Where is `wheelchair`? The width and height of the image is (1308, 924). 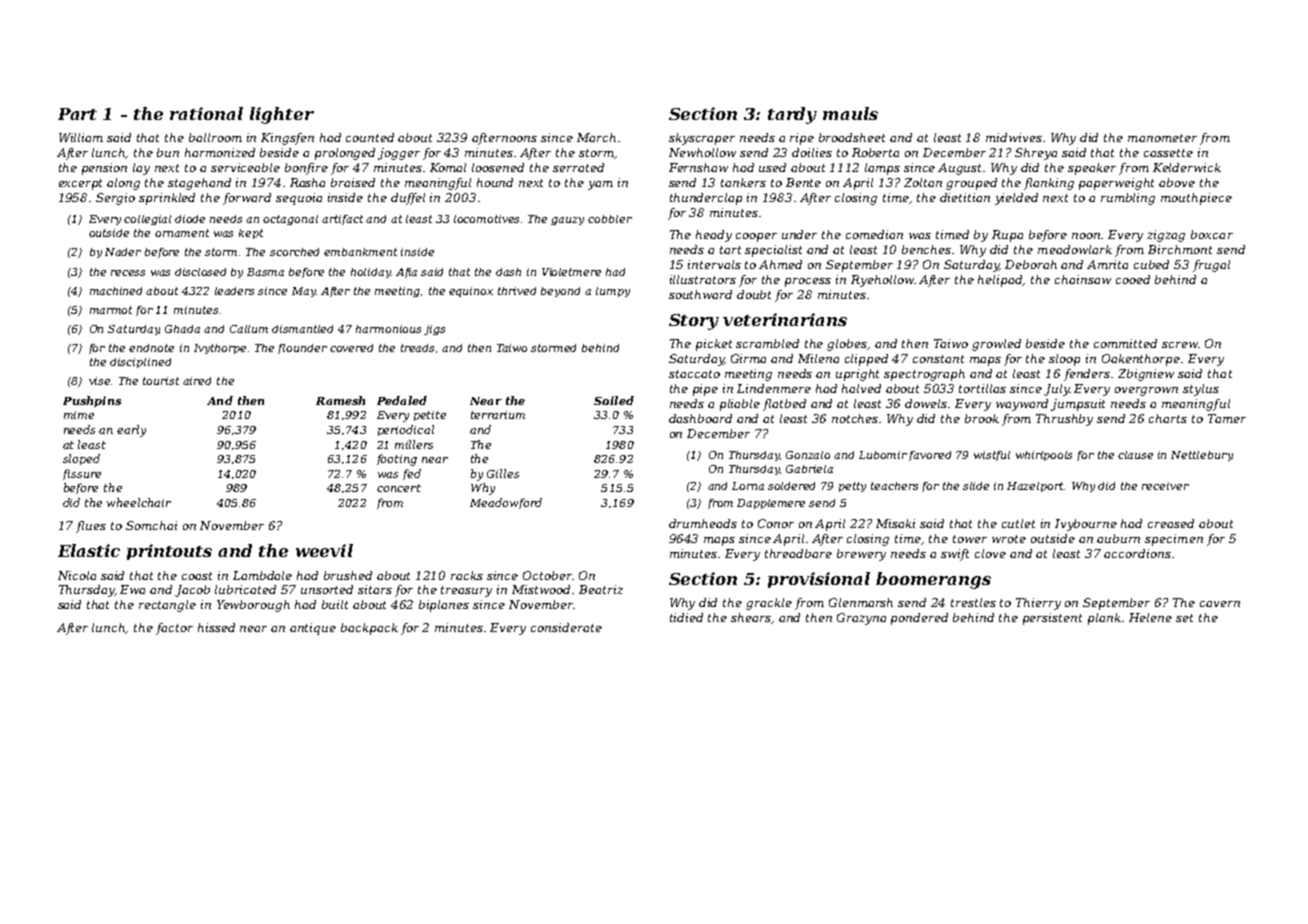
wheelchair is located at coordinates (139, 502).
